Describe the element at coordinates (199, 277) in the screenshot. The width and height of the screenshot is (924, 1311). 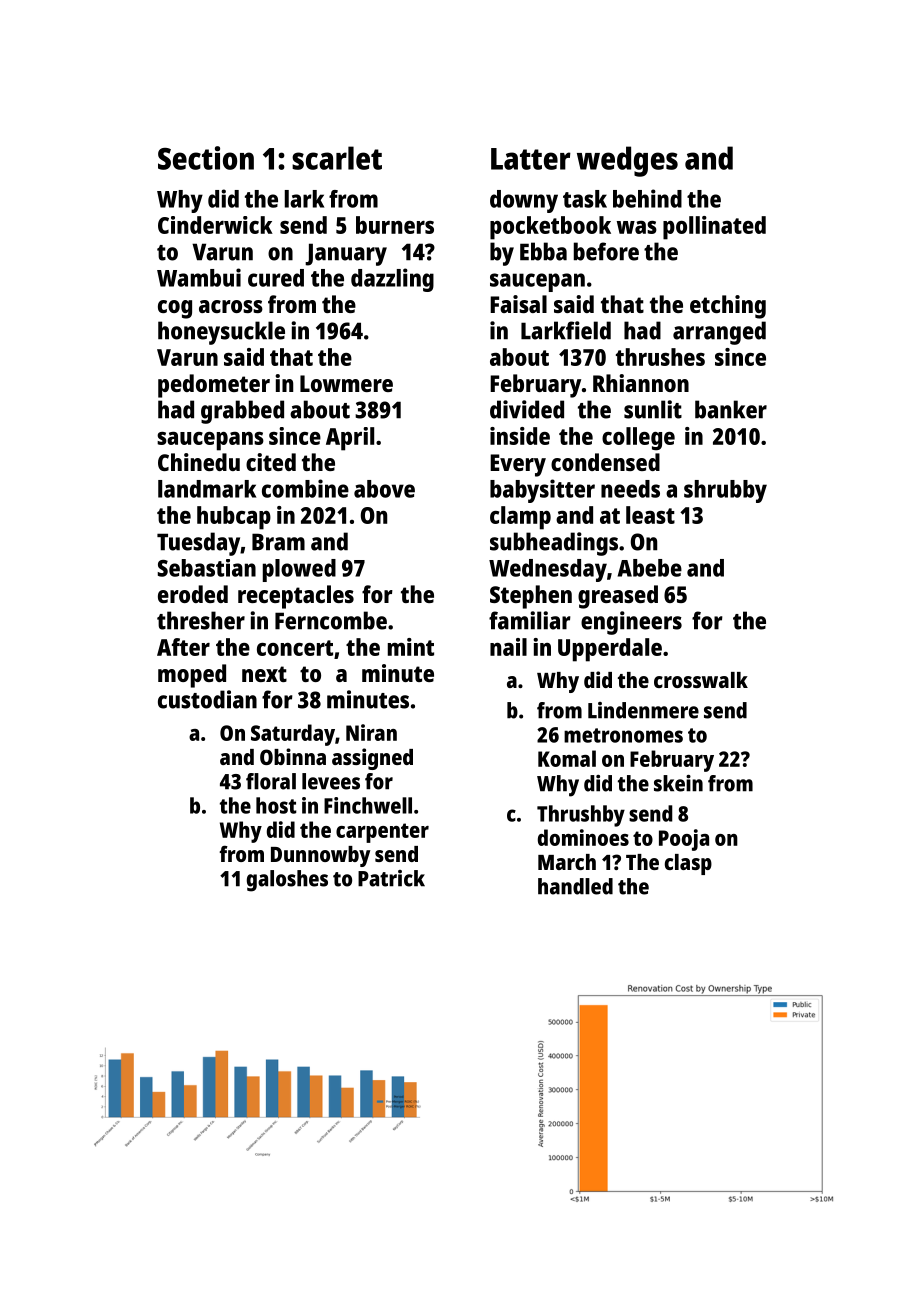
I see `Wambui` at that location.
